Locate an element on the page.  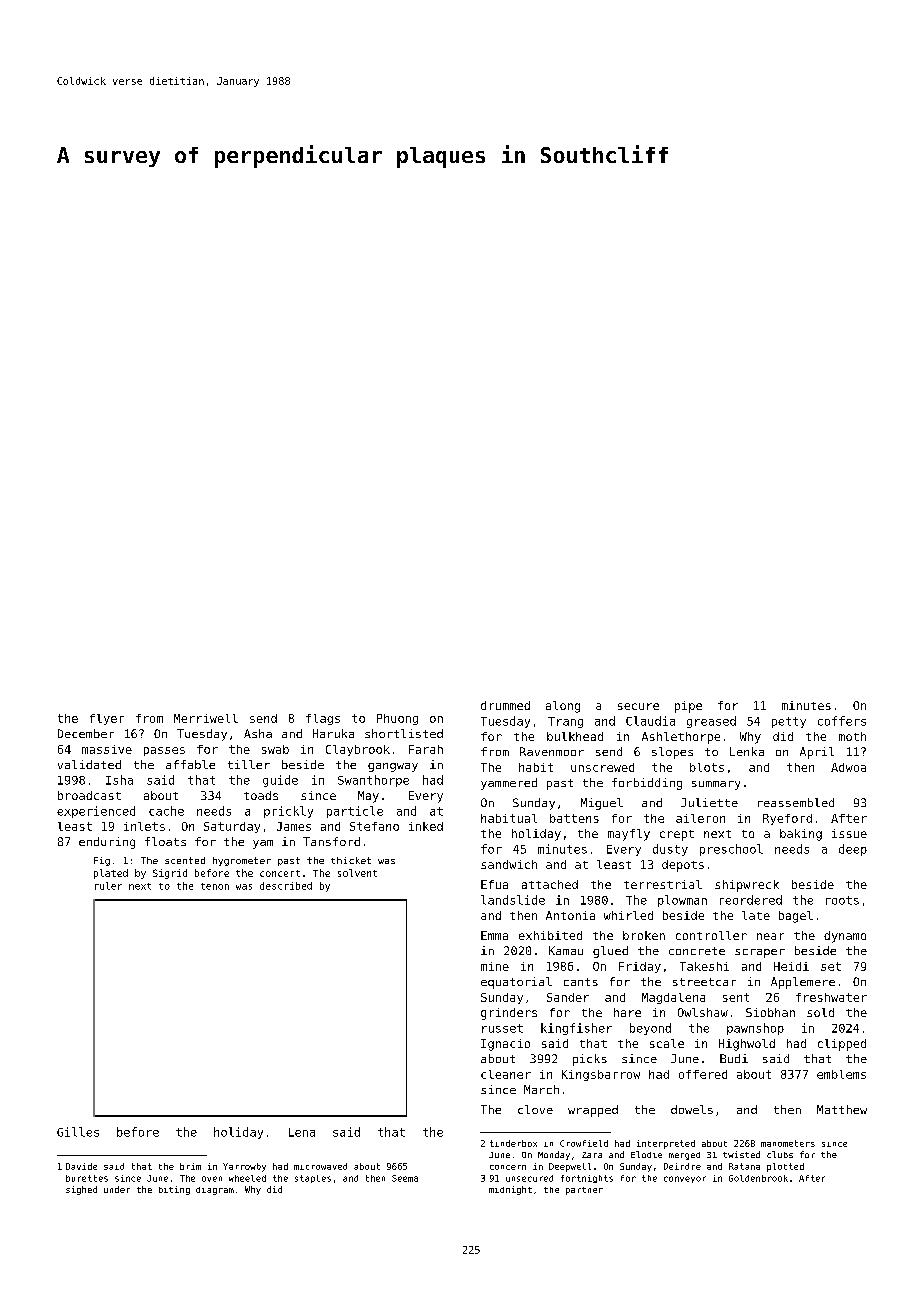
ruler is located at coordinates (108, 886).
